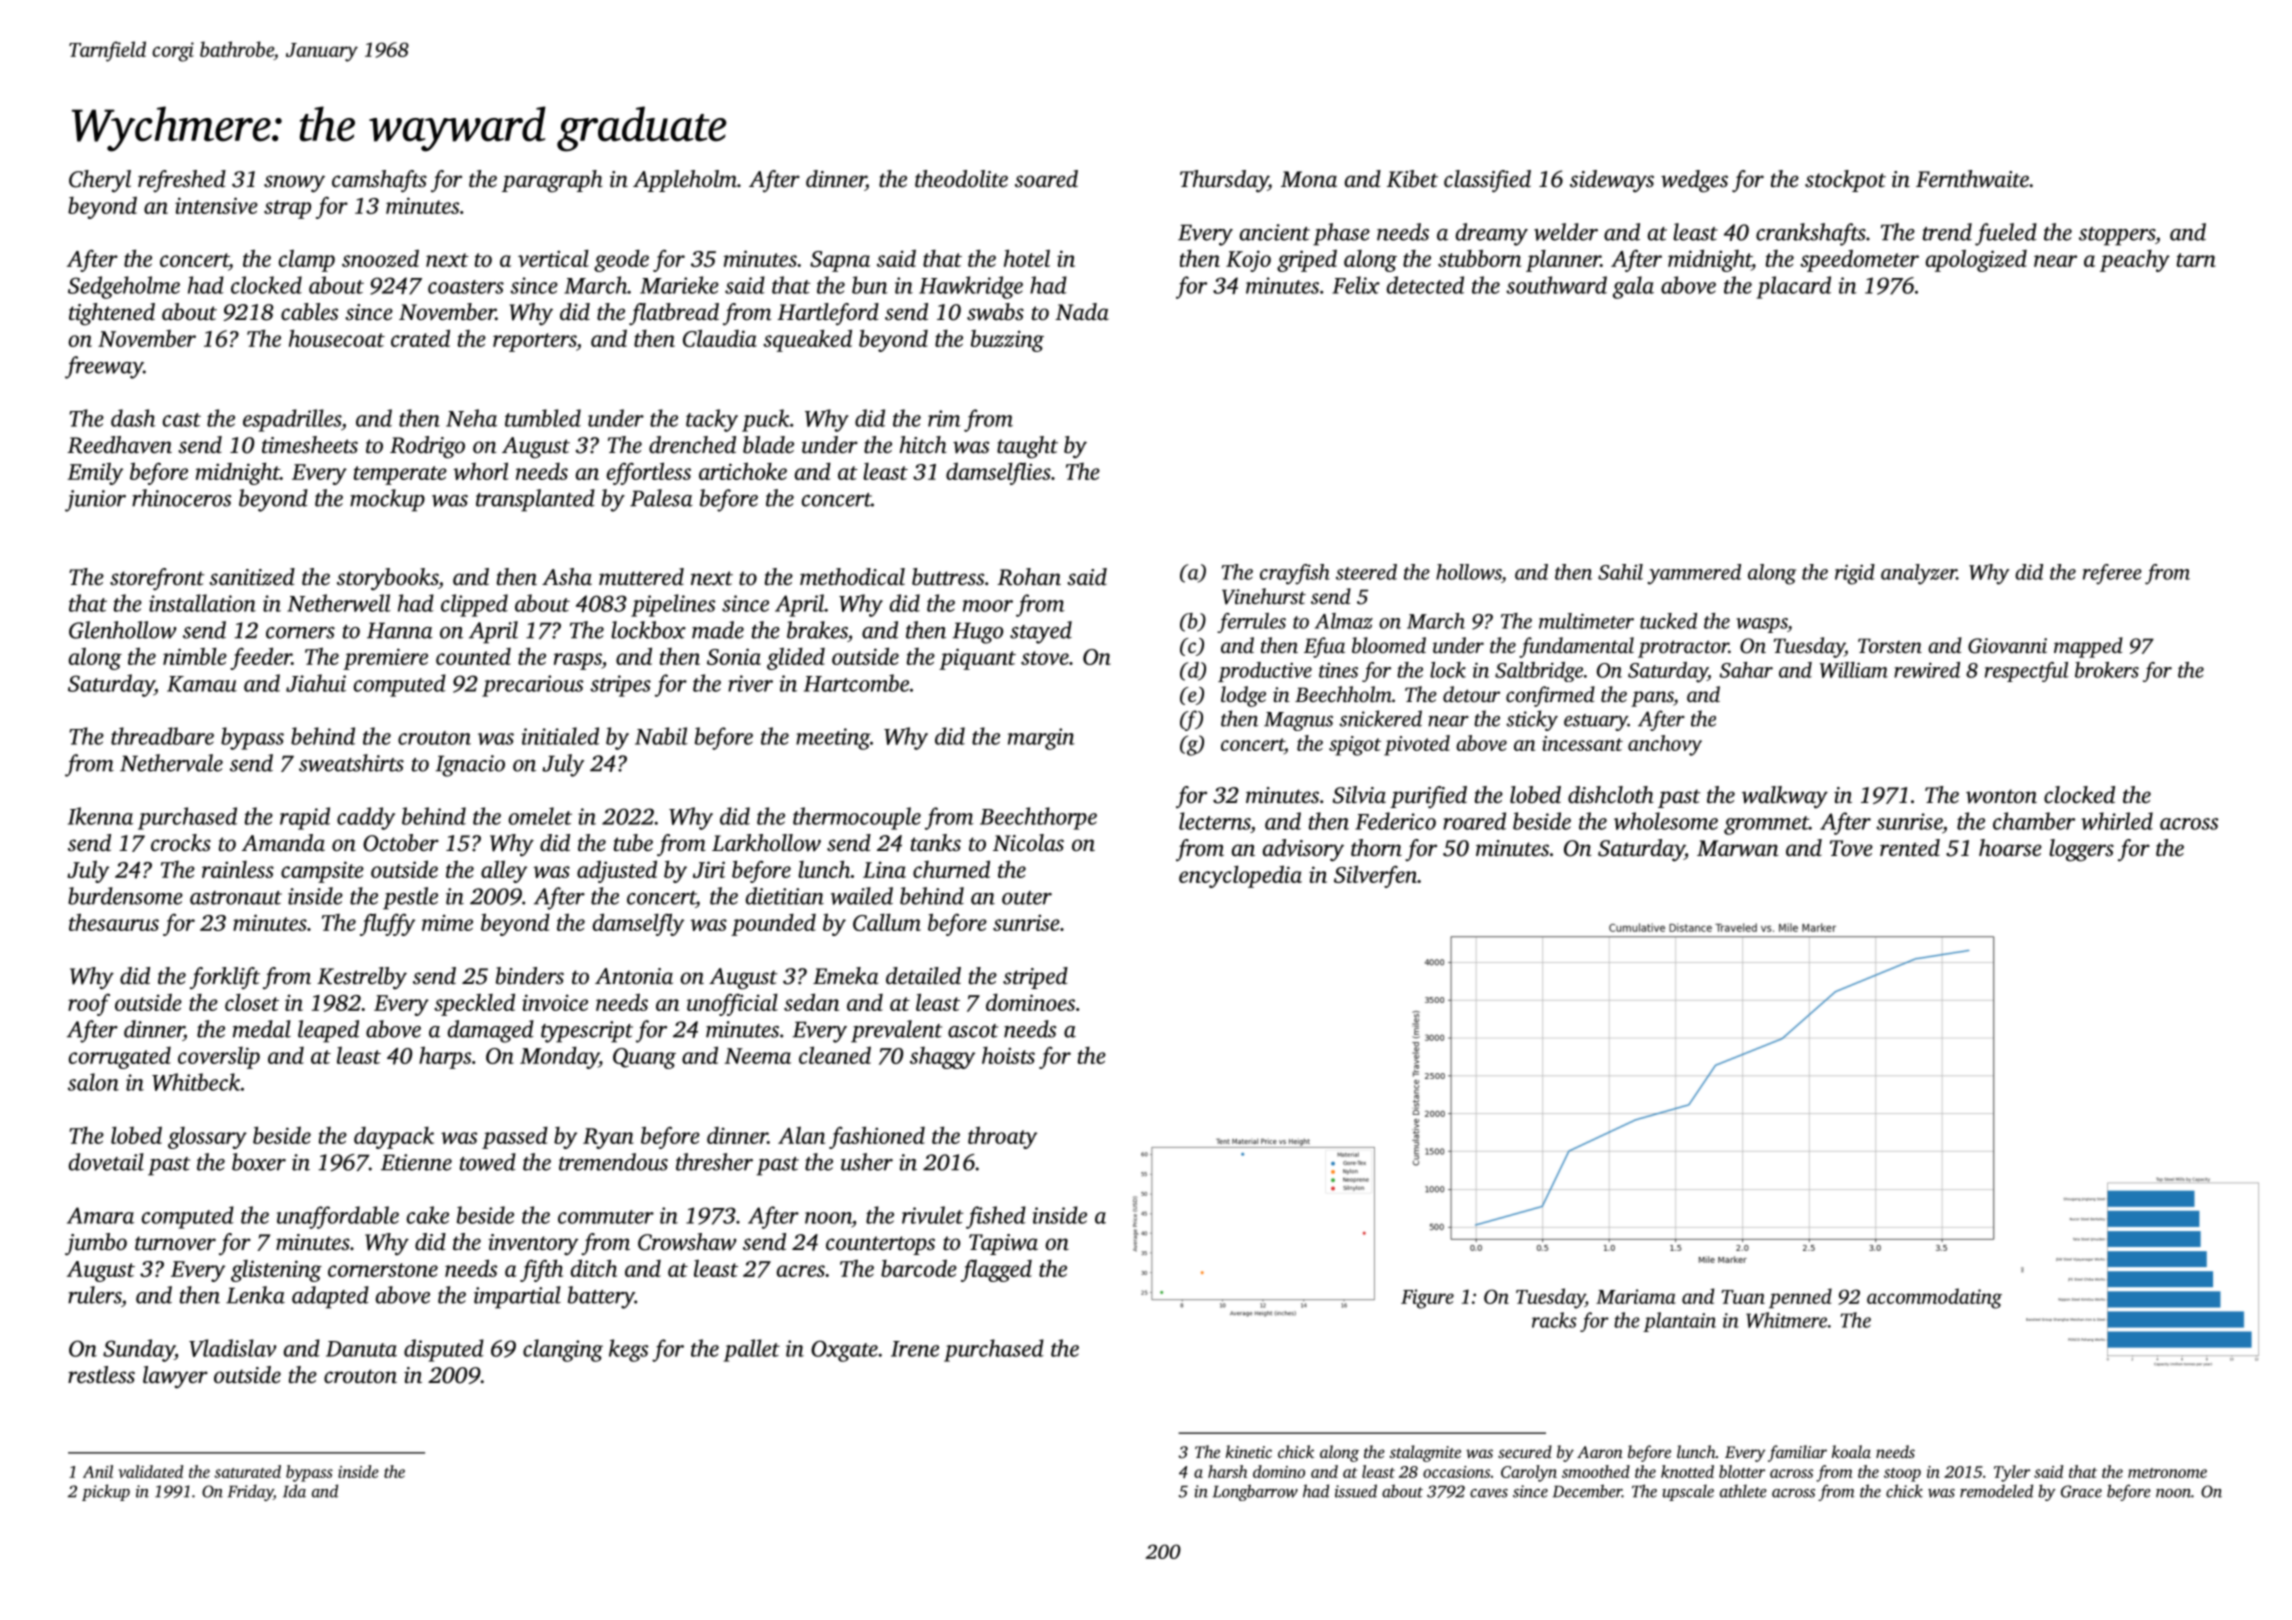 The width and height of the screenshot is (2292, 1620). I want to click on crankshafts, so click(1811, 234).
